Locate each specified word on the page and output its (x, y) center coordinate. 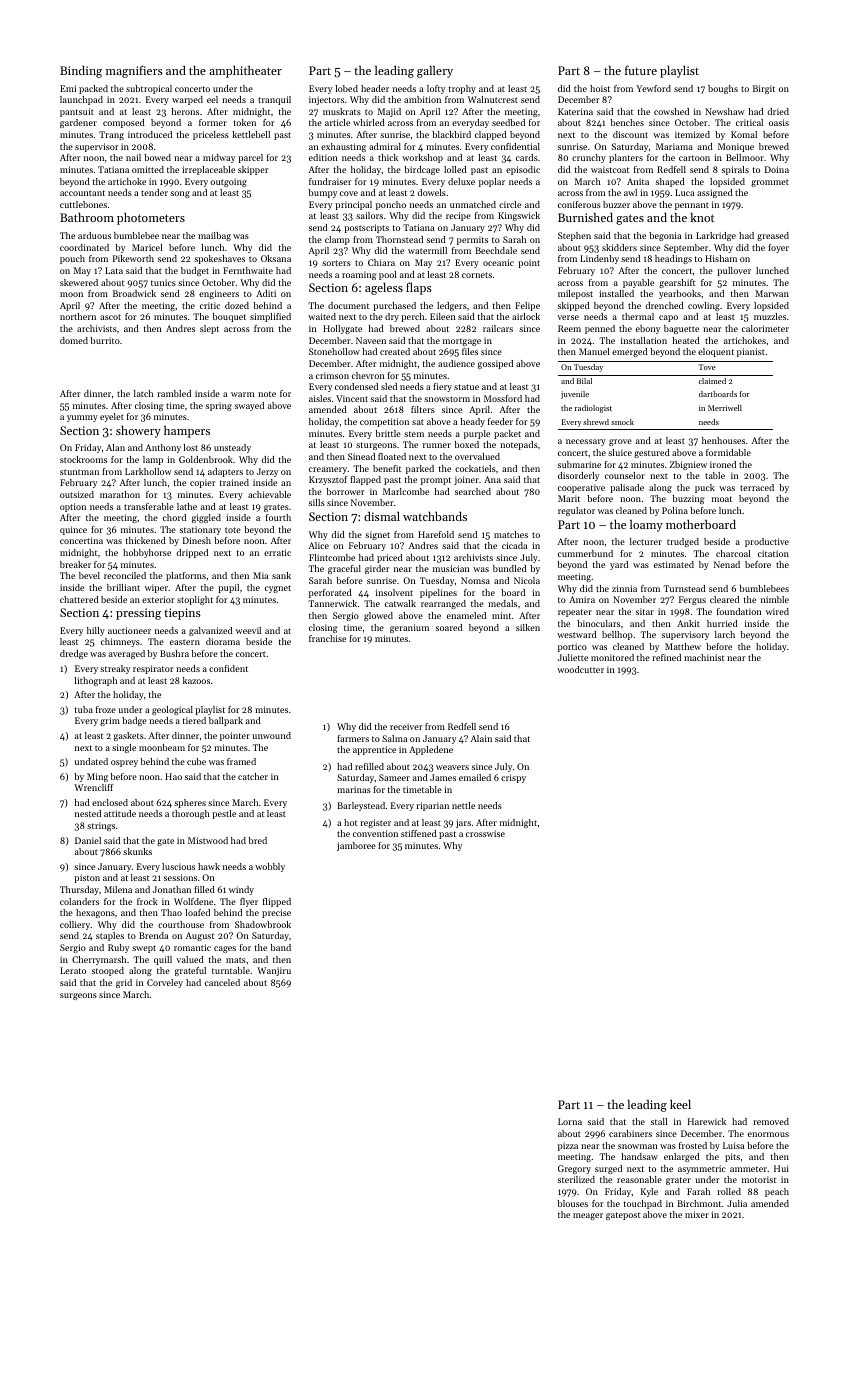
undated (91, 761)
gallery (435, 72)
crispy (513, 778)
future (641, 70)
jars (463, 823)
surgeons (78, 996)
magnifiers (134, 71)
